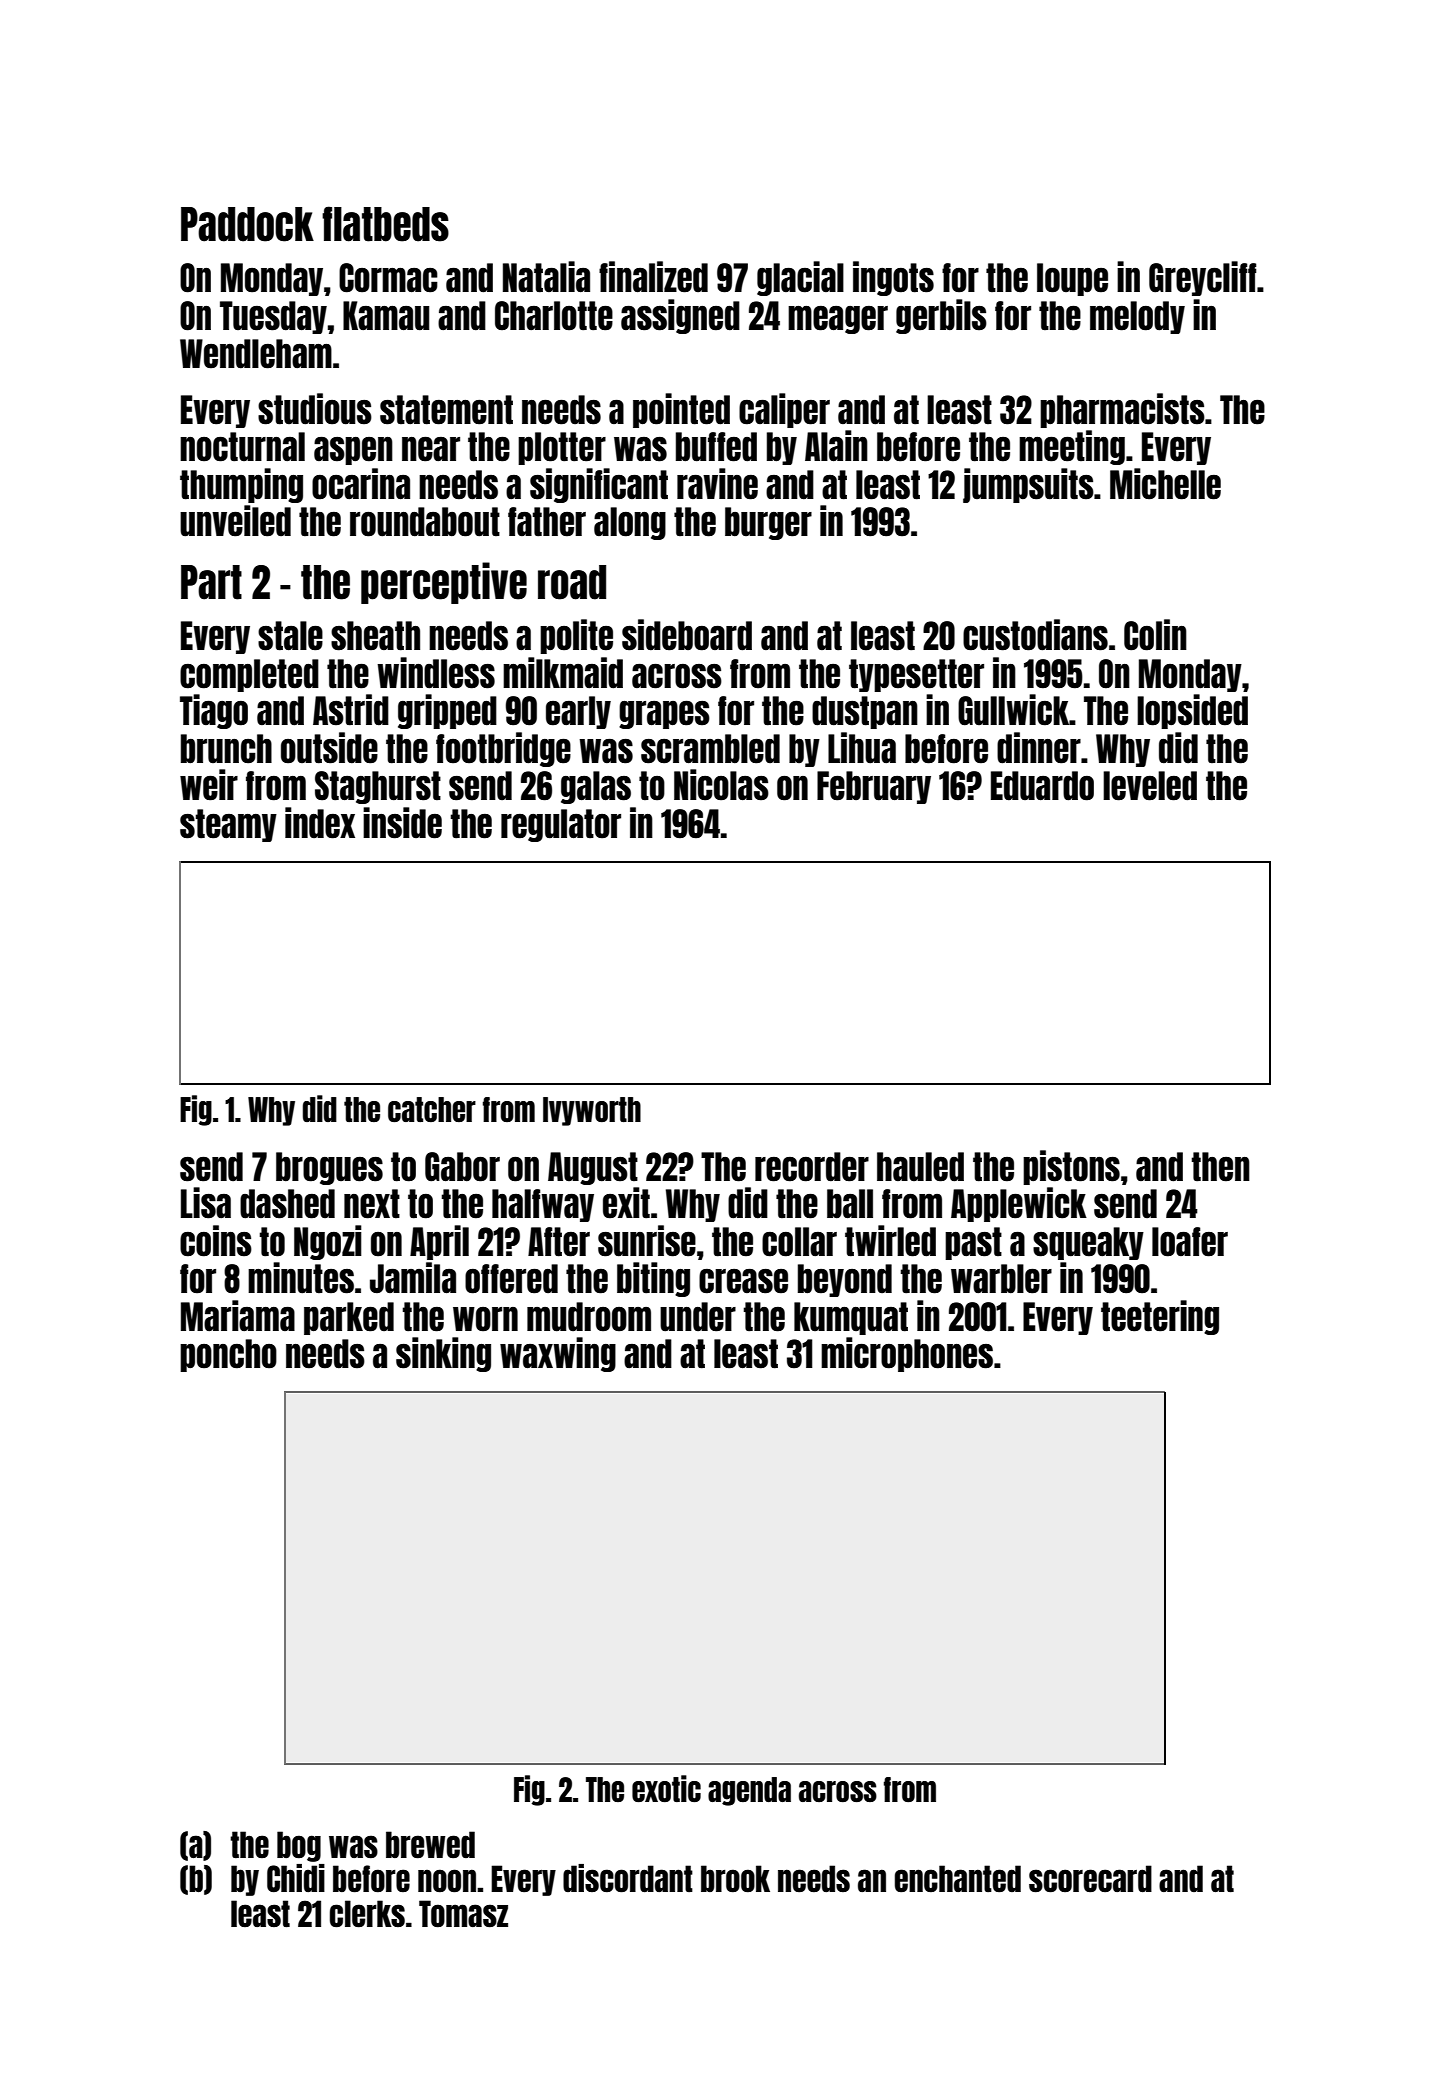  What do you see at coordinates (710, 749) in the page?
I see `scrambled` at bounding box center [710, 749].
